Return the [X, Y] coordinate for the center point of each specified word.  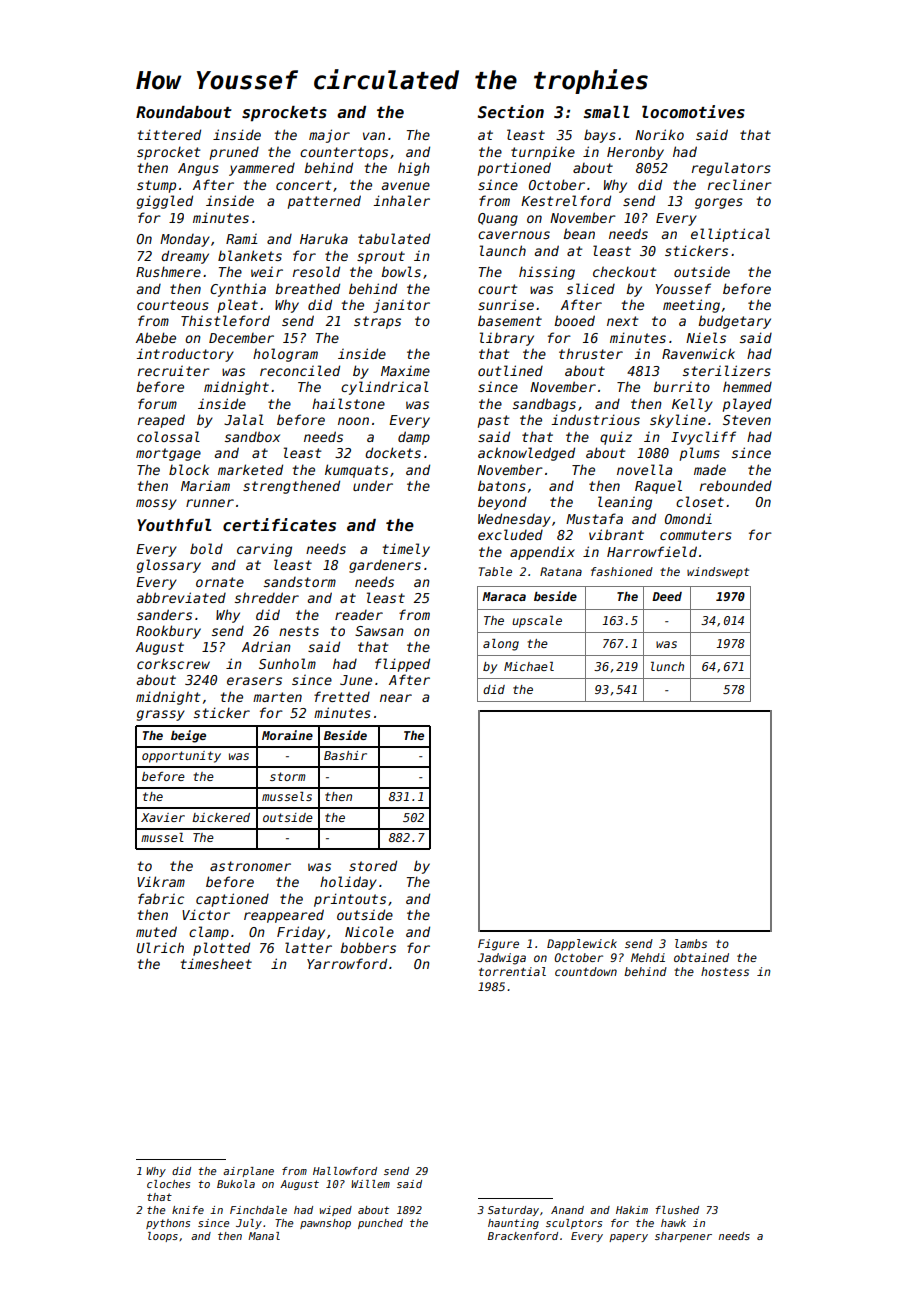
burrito [681, 386]
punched [380, 1224]
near [396, 698]
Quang [498, 219]
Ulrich [160, 947]
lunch [667, 666]
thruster [591, 353]
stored [373, 865]
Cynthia [238, 290]
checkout [624, 271]
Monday [185, 240]
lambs [691, 943]
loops [163, 1237]
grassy [161, 715]
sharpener [683, 1237]
